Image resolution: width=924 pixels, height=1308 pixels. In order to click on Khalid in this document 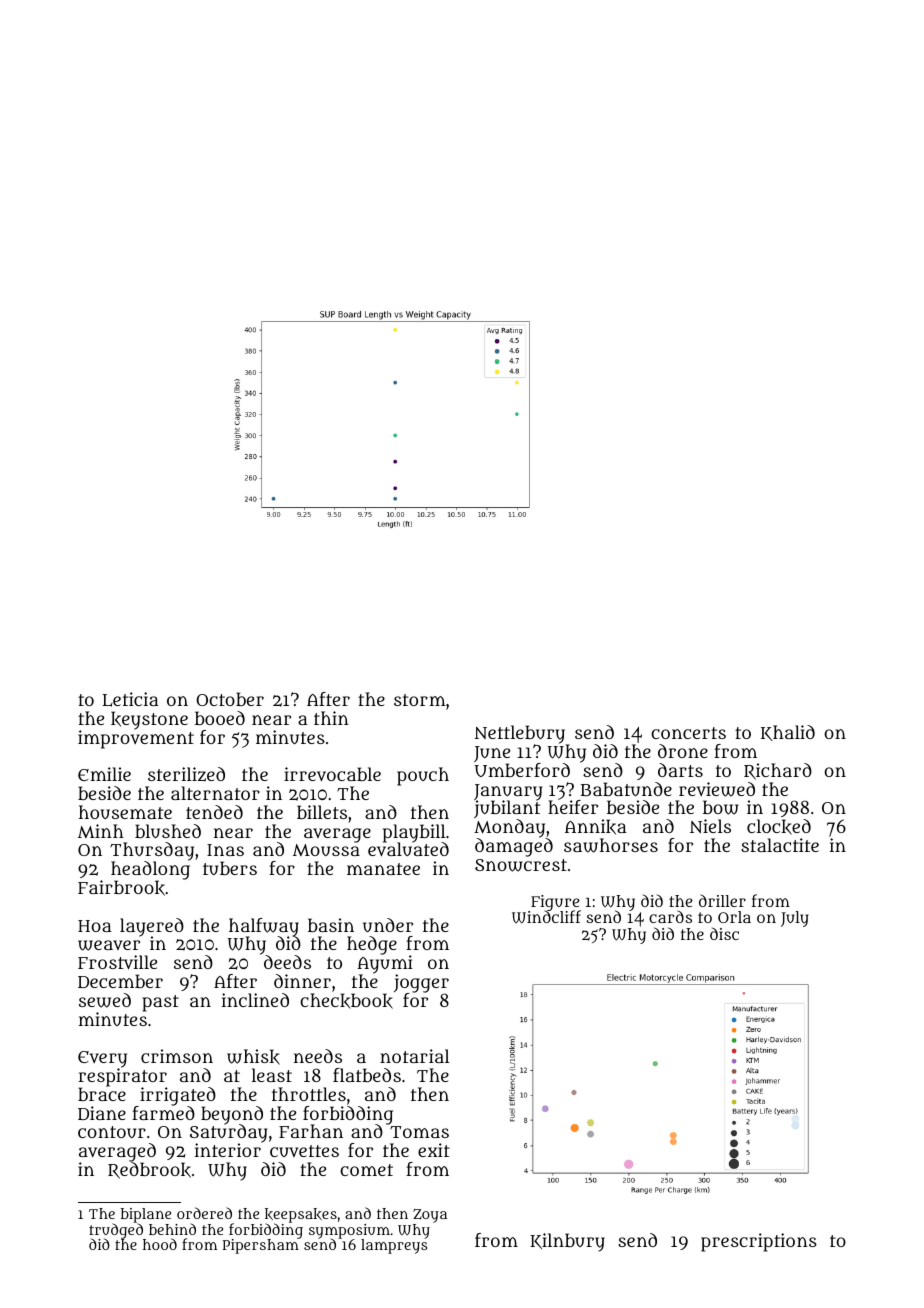, I will do `click(788, 733)`.
